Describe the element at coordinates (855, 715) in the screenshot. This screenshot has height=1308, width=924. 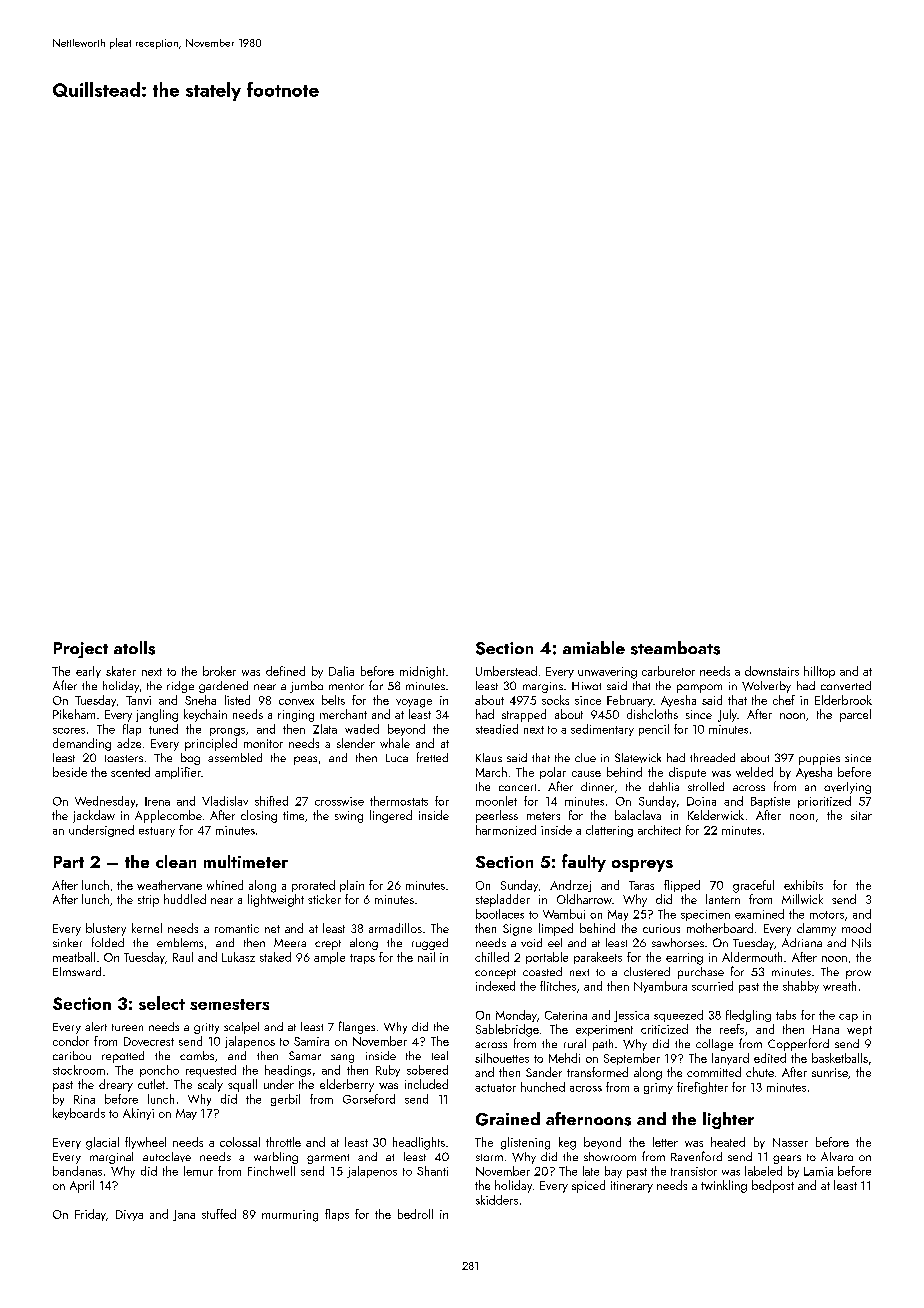
I see `parcel` at that location.
